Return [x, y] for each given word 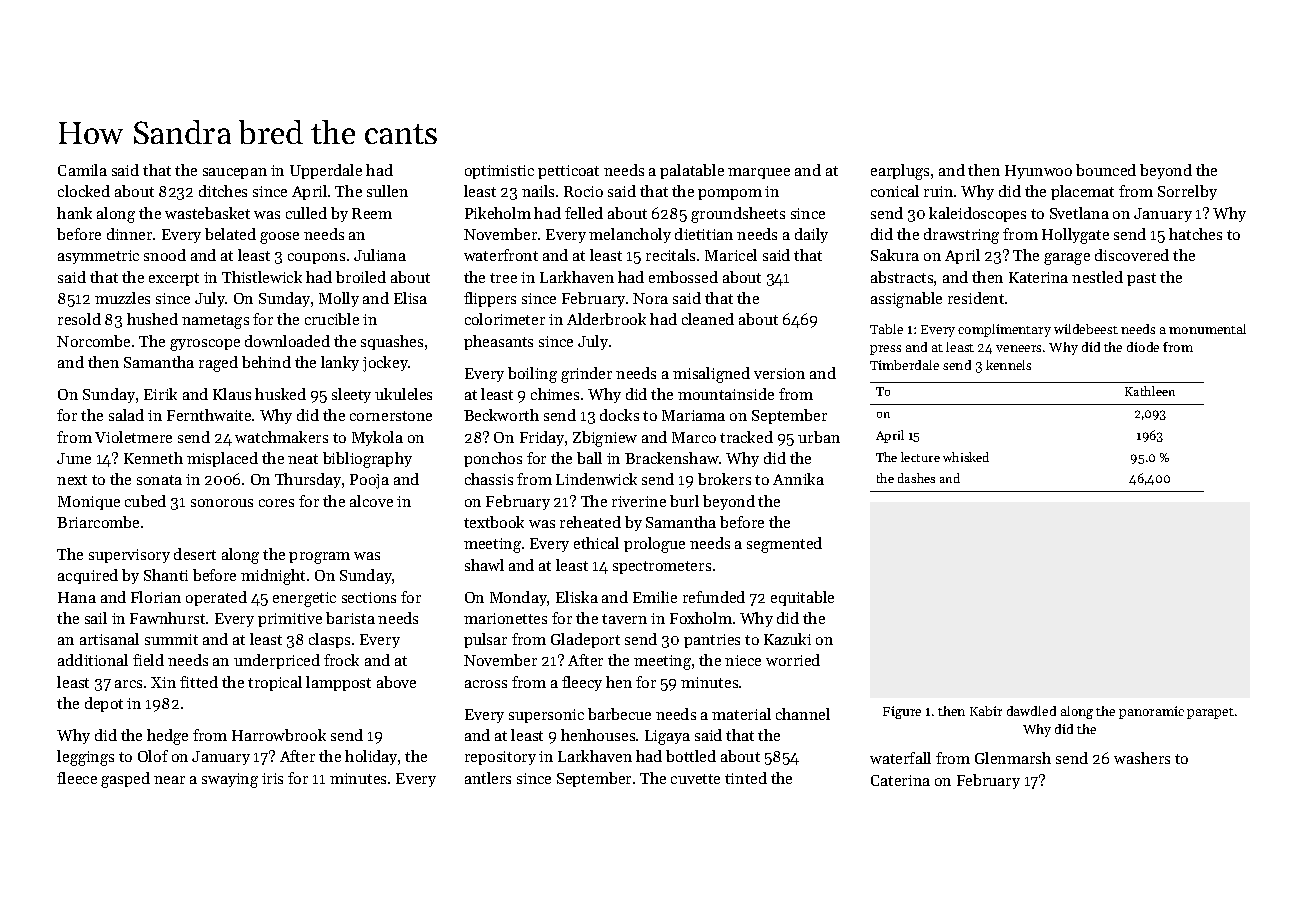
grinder [586, 375]
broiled [361, 277]
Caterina [900, 780]
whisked [966, 457]
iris [272, 778]
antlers [488, 778]
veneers [1018, 348]
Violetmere [133, 437]
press [885, 350]
